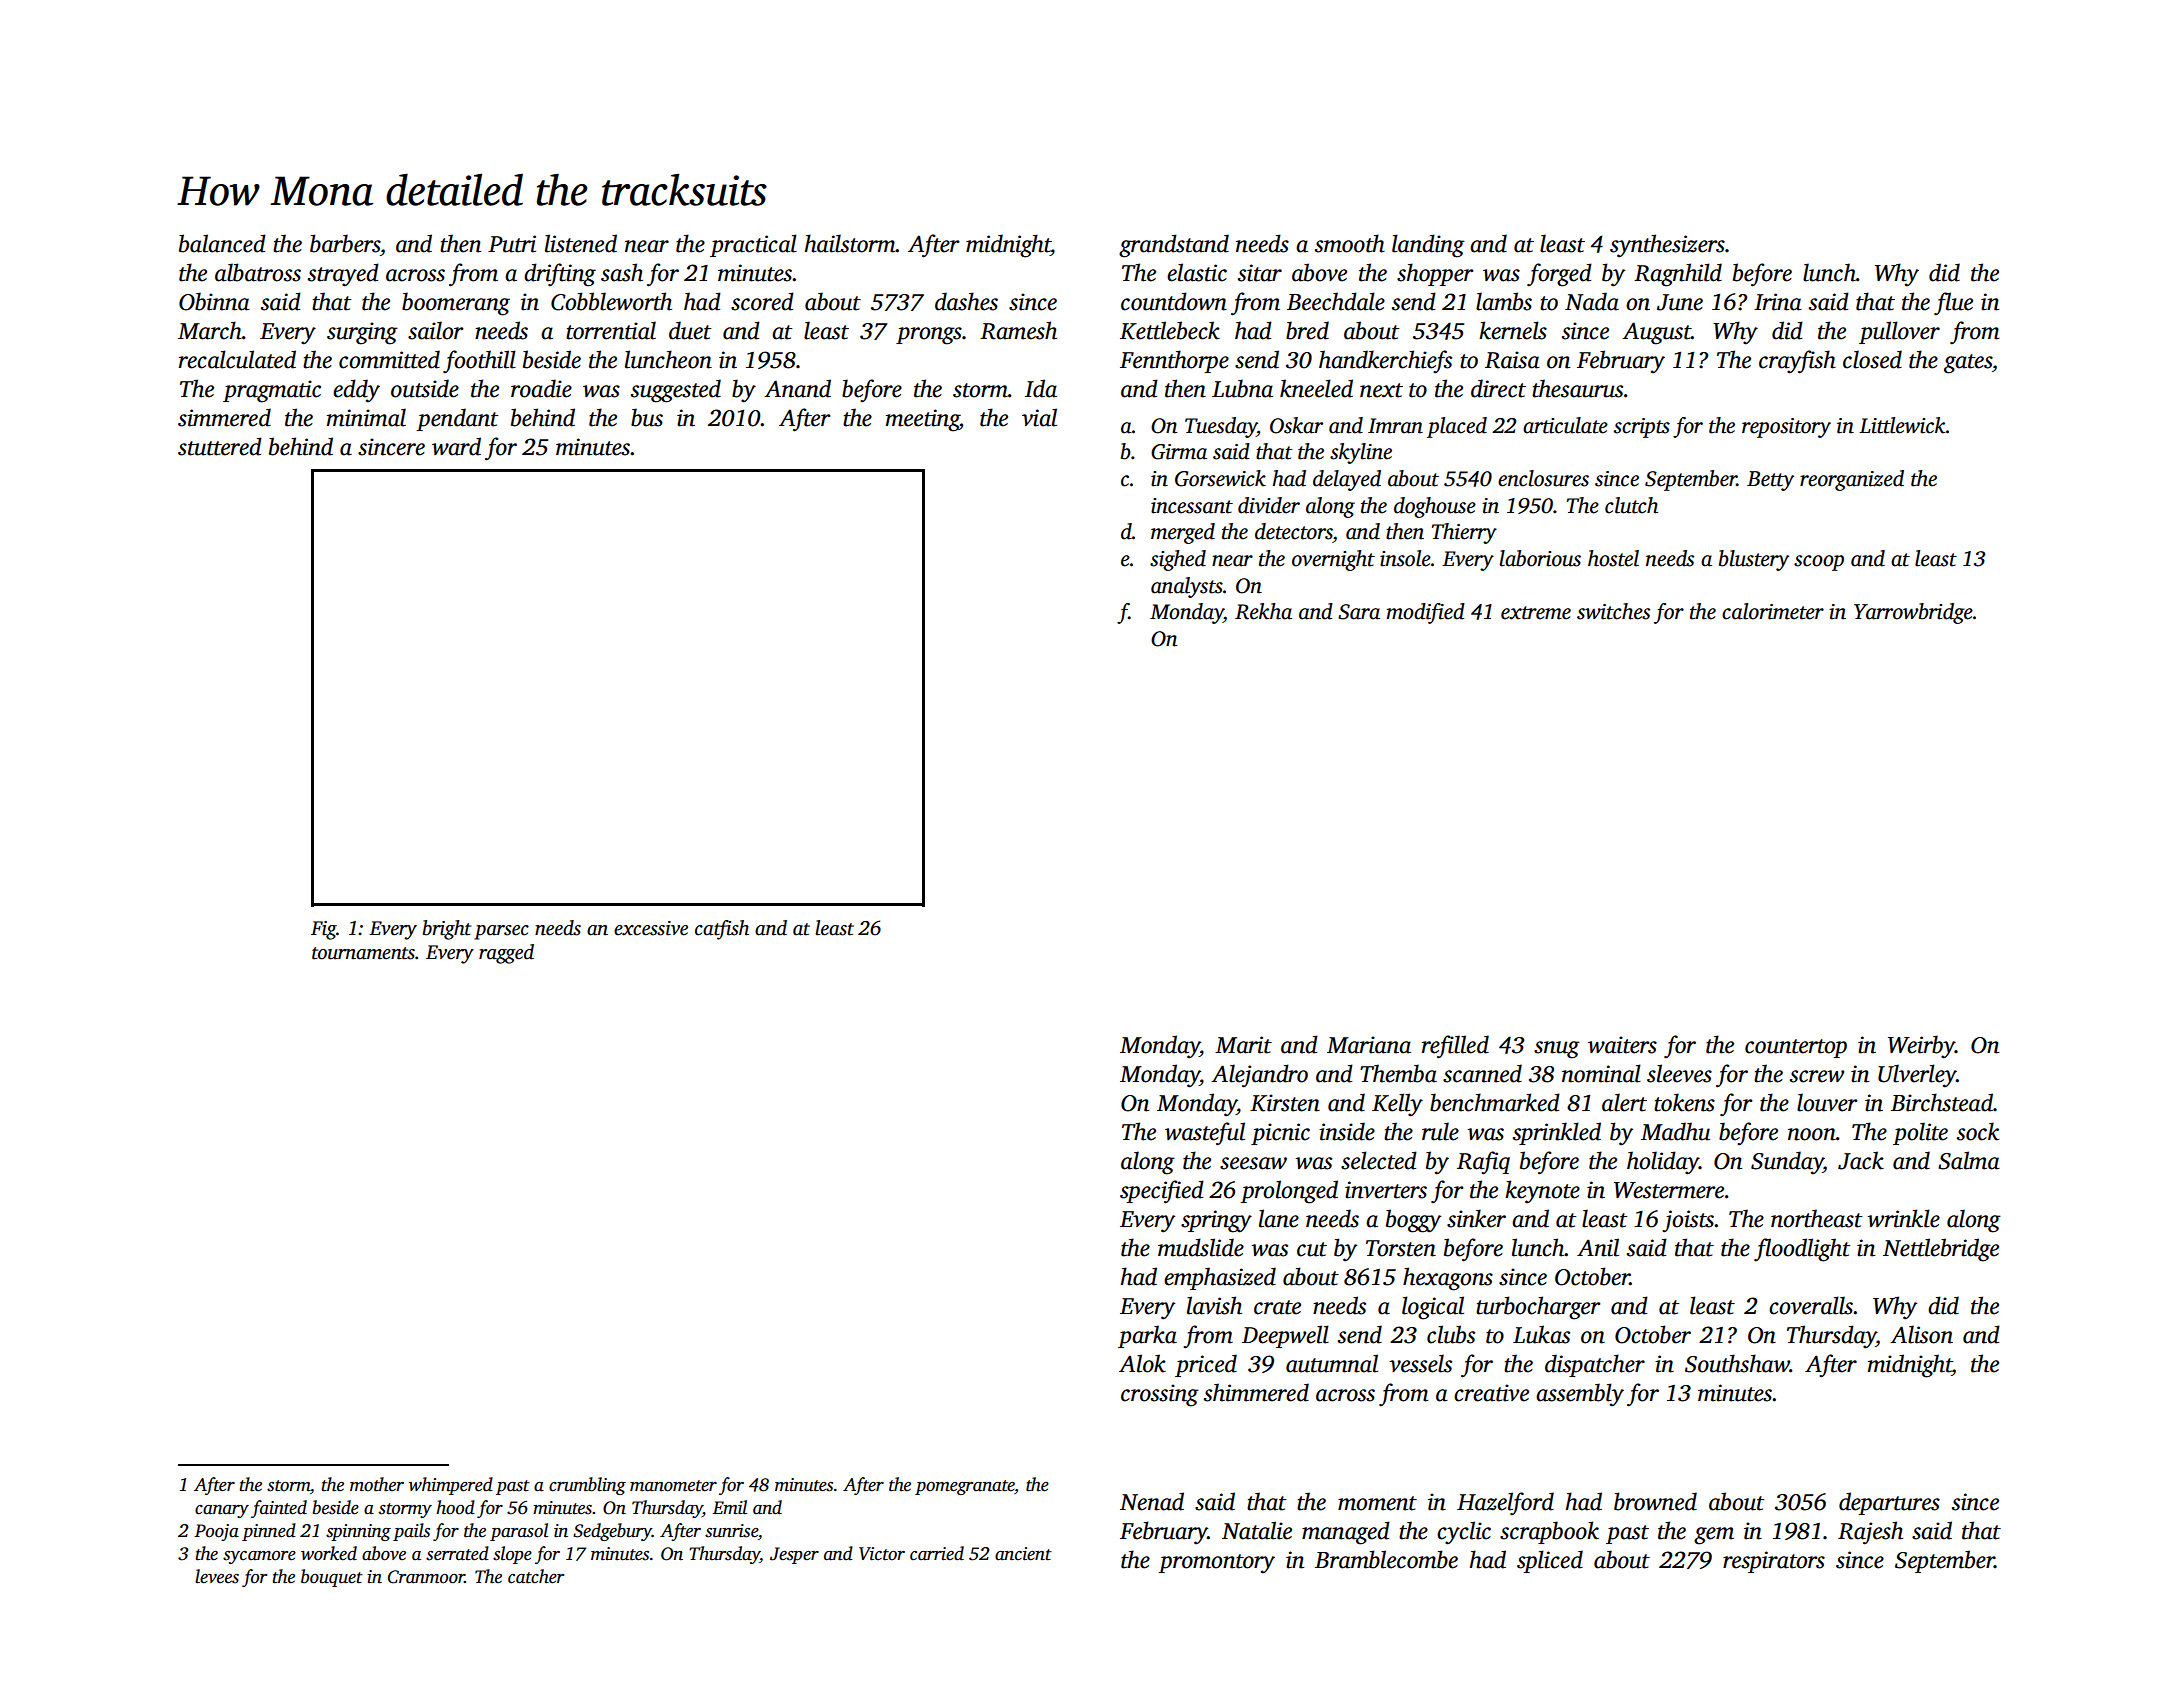 This page has height=1683, width=2178. What do you see at coordinates (1778, 302) in the page?
I see `Irina` at bounding box center [1778, 302].
